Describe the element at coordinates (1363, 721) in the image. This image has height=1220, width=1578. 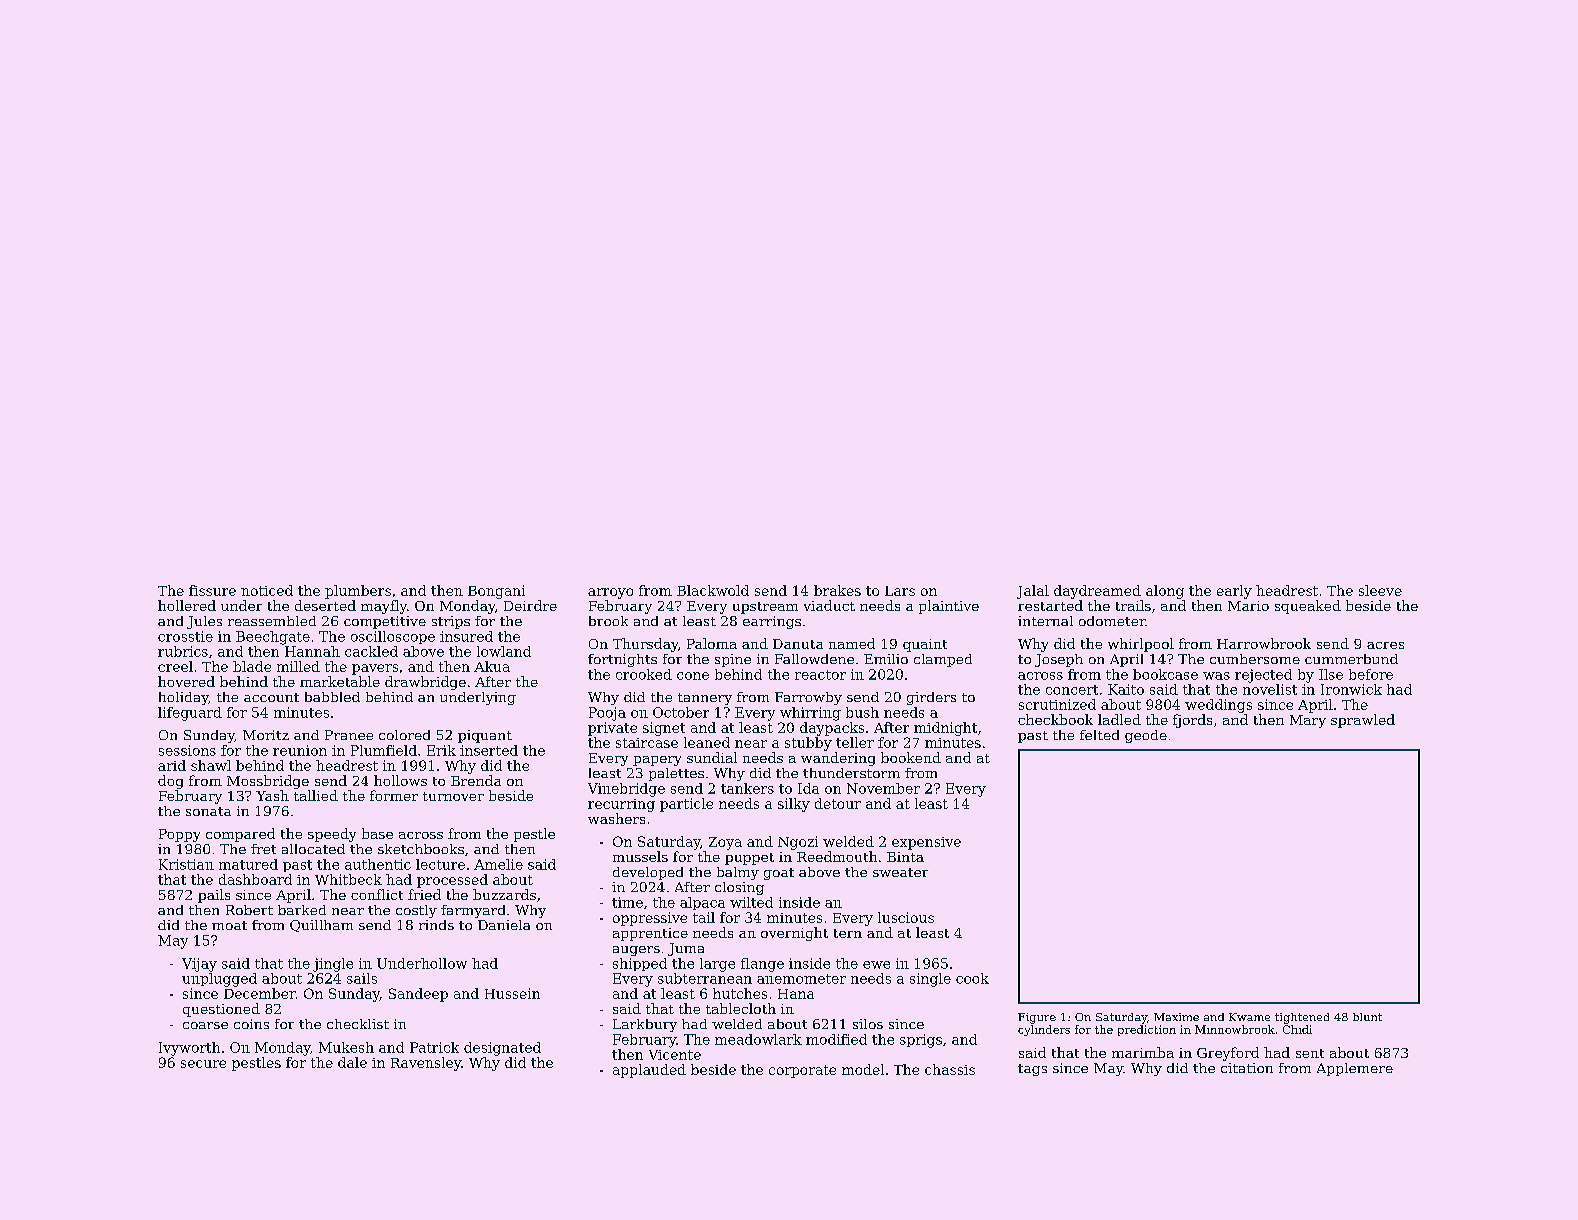
I see `sprawled` at that location.
